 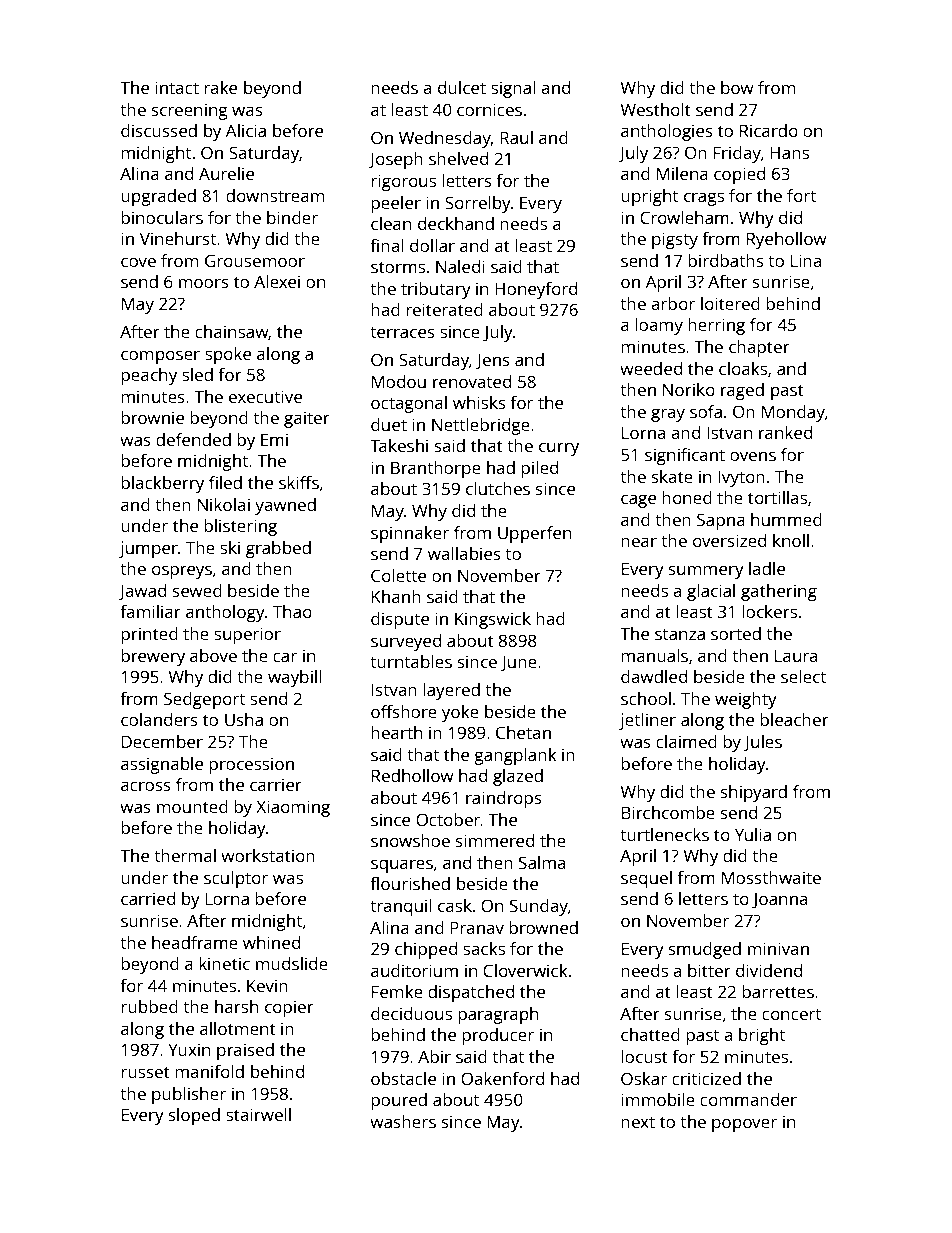 What do you see at coordinates (145, 1072) in the screenshot?
I see `russet` at bounding box center [145, 1072].
